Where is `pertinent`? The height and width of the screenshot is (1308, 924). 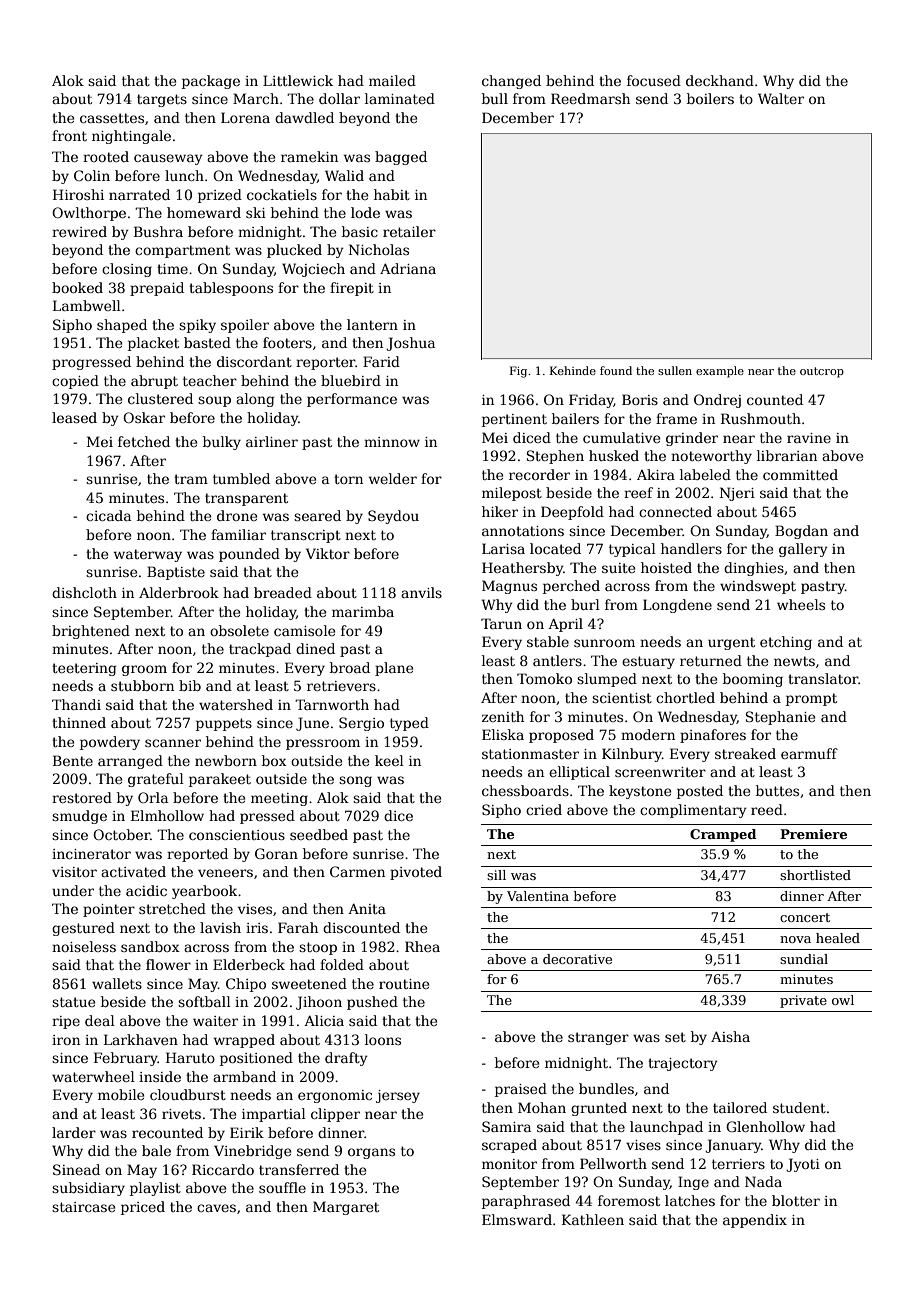
pertinent is located at coordinates (514, 420).
